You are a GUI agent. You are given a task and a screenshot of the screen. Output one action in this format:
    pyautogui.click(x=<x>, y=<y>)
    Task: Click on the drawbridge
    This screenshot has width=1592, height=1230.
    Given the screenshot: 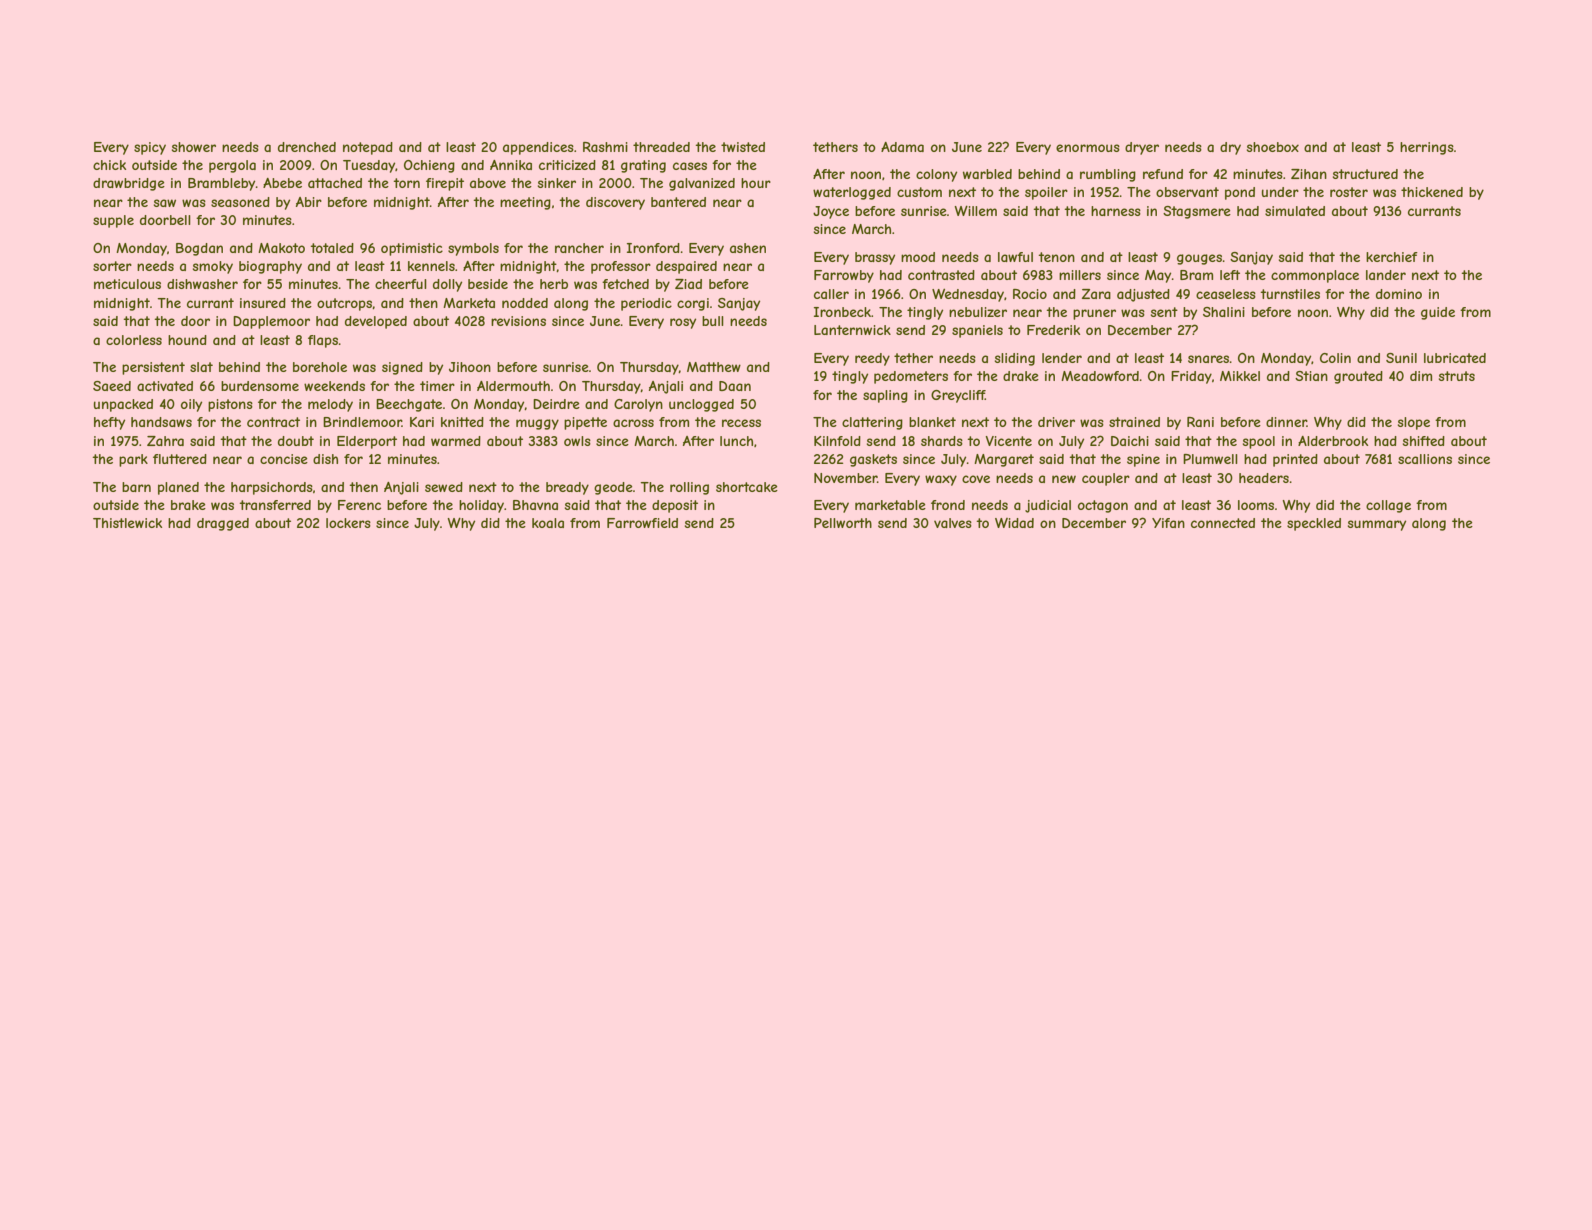 What is the action you would take?
    pyautogui.click(x=129, y=184)
